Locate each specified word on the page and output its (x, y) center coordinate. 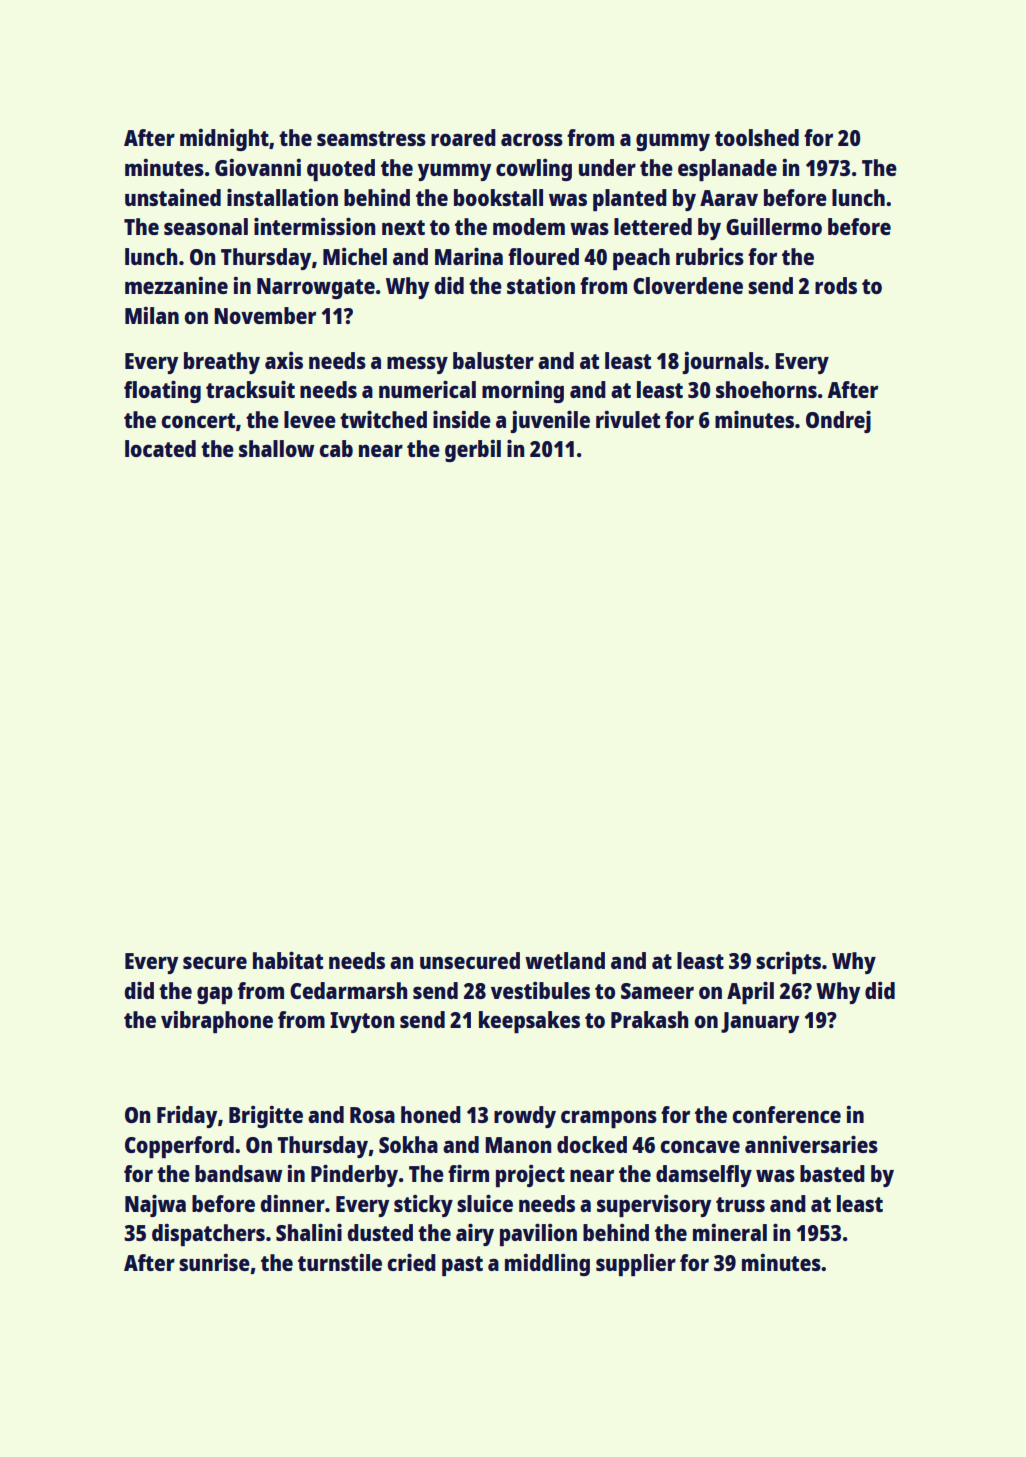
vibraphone (217, 1022)
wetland (565, 960)
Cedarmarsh (349, 990)
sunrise (214, 1262)
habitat (288, 960)
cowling (534, 170)
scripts (788, 963)
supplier (636, 1265)
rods (836, 285)
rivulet (628, 419)
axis (284, 360)
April (750, 992)
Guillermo (774, 226)
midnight (224, 140)
